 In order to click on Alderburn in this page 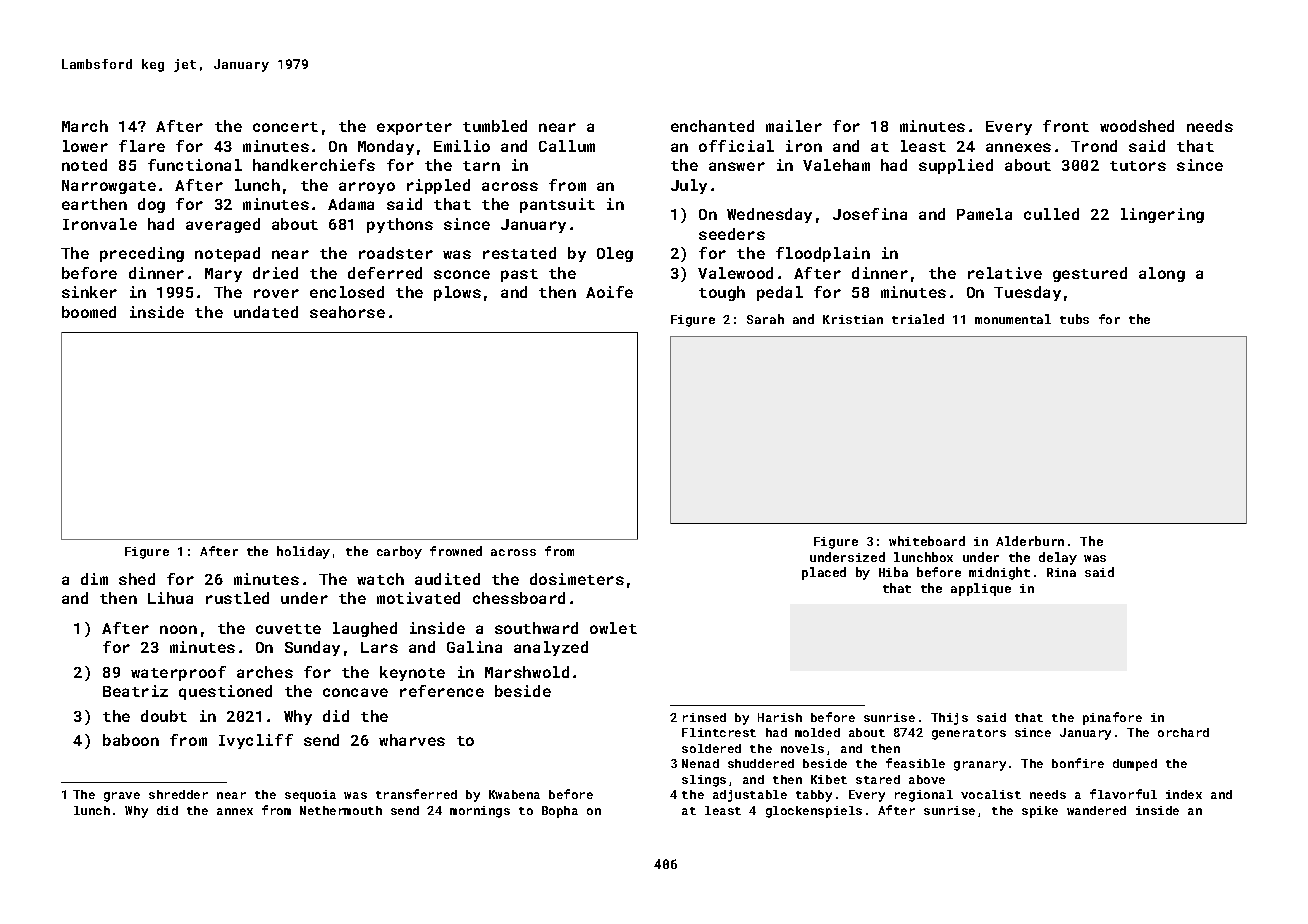, I will do `click(1030, 541)`.
